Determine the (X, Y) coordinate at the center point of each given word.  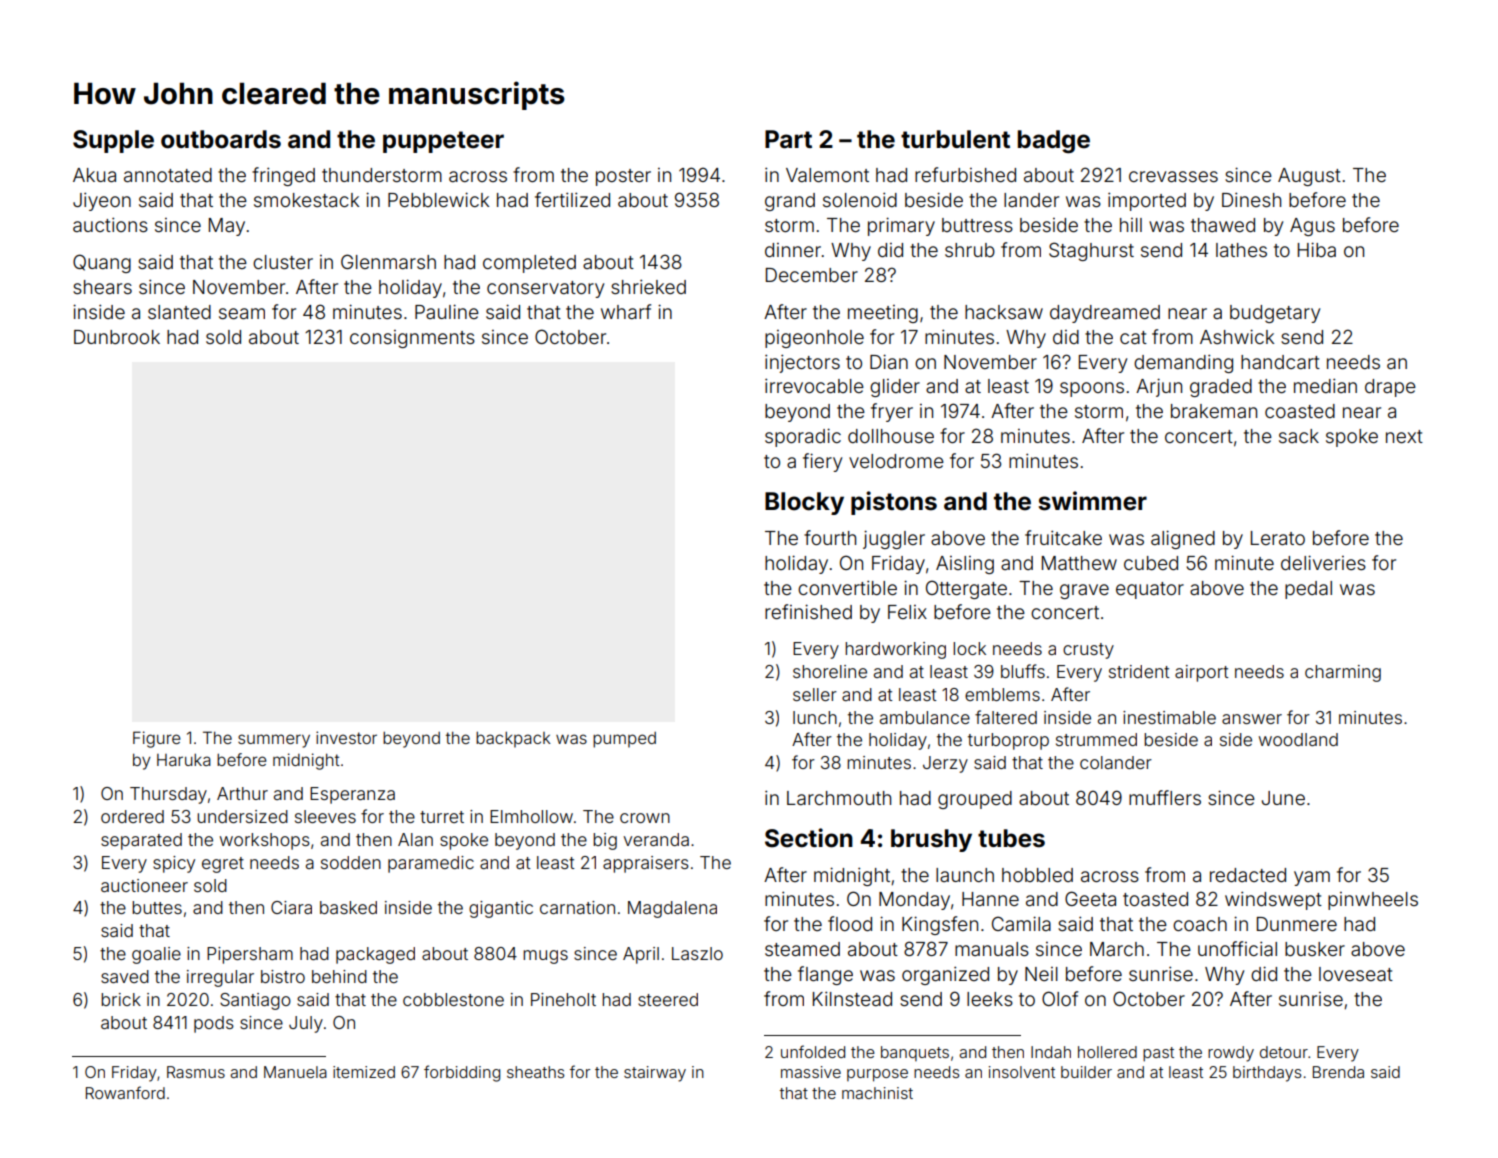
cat (1133, 337)
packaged (375, 955)
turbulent (955, 139)
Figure (157, 739)
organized (945, 975)
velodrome (896, 461)
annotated (168, 175)
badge (1054, 142)
